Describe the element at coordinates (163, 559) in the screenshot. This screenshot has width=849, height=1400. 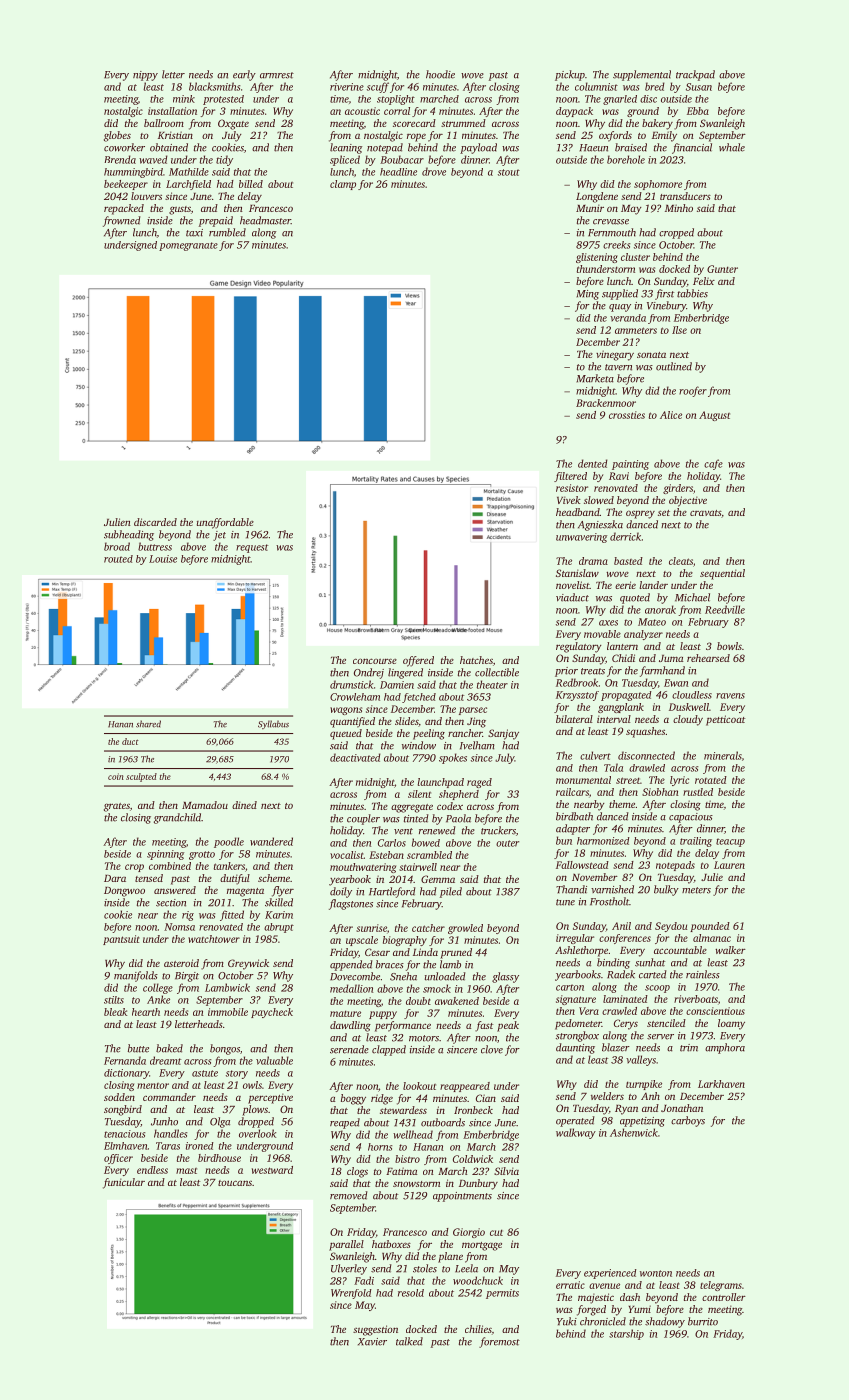
I see `Louise` at that location.
